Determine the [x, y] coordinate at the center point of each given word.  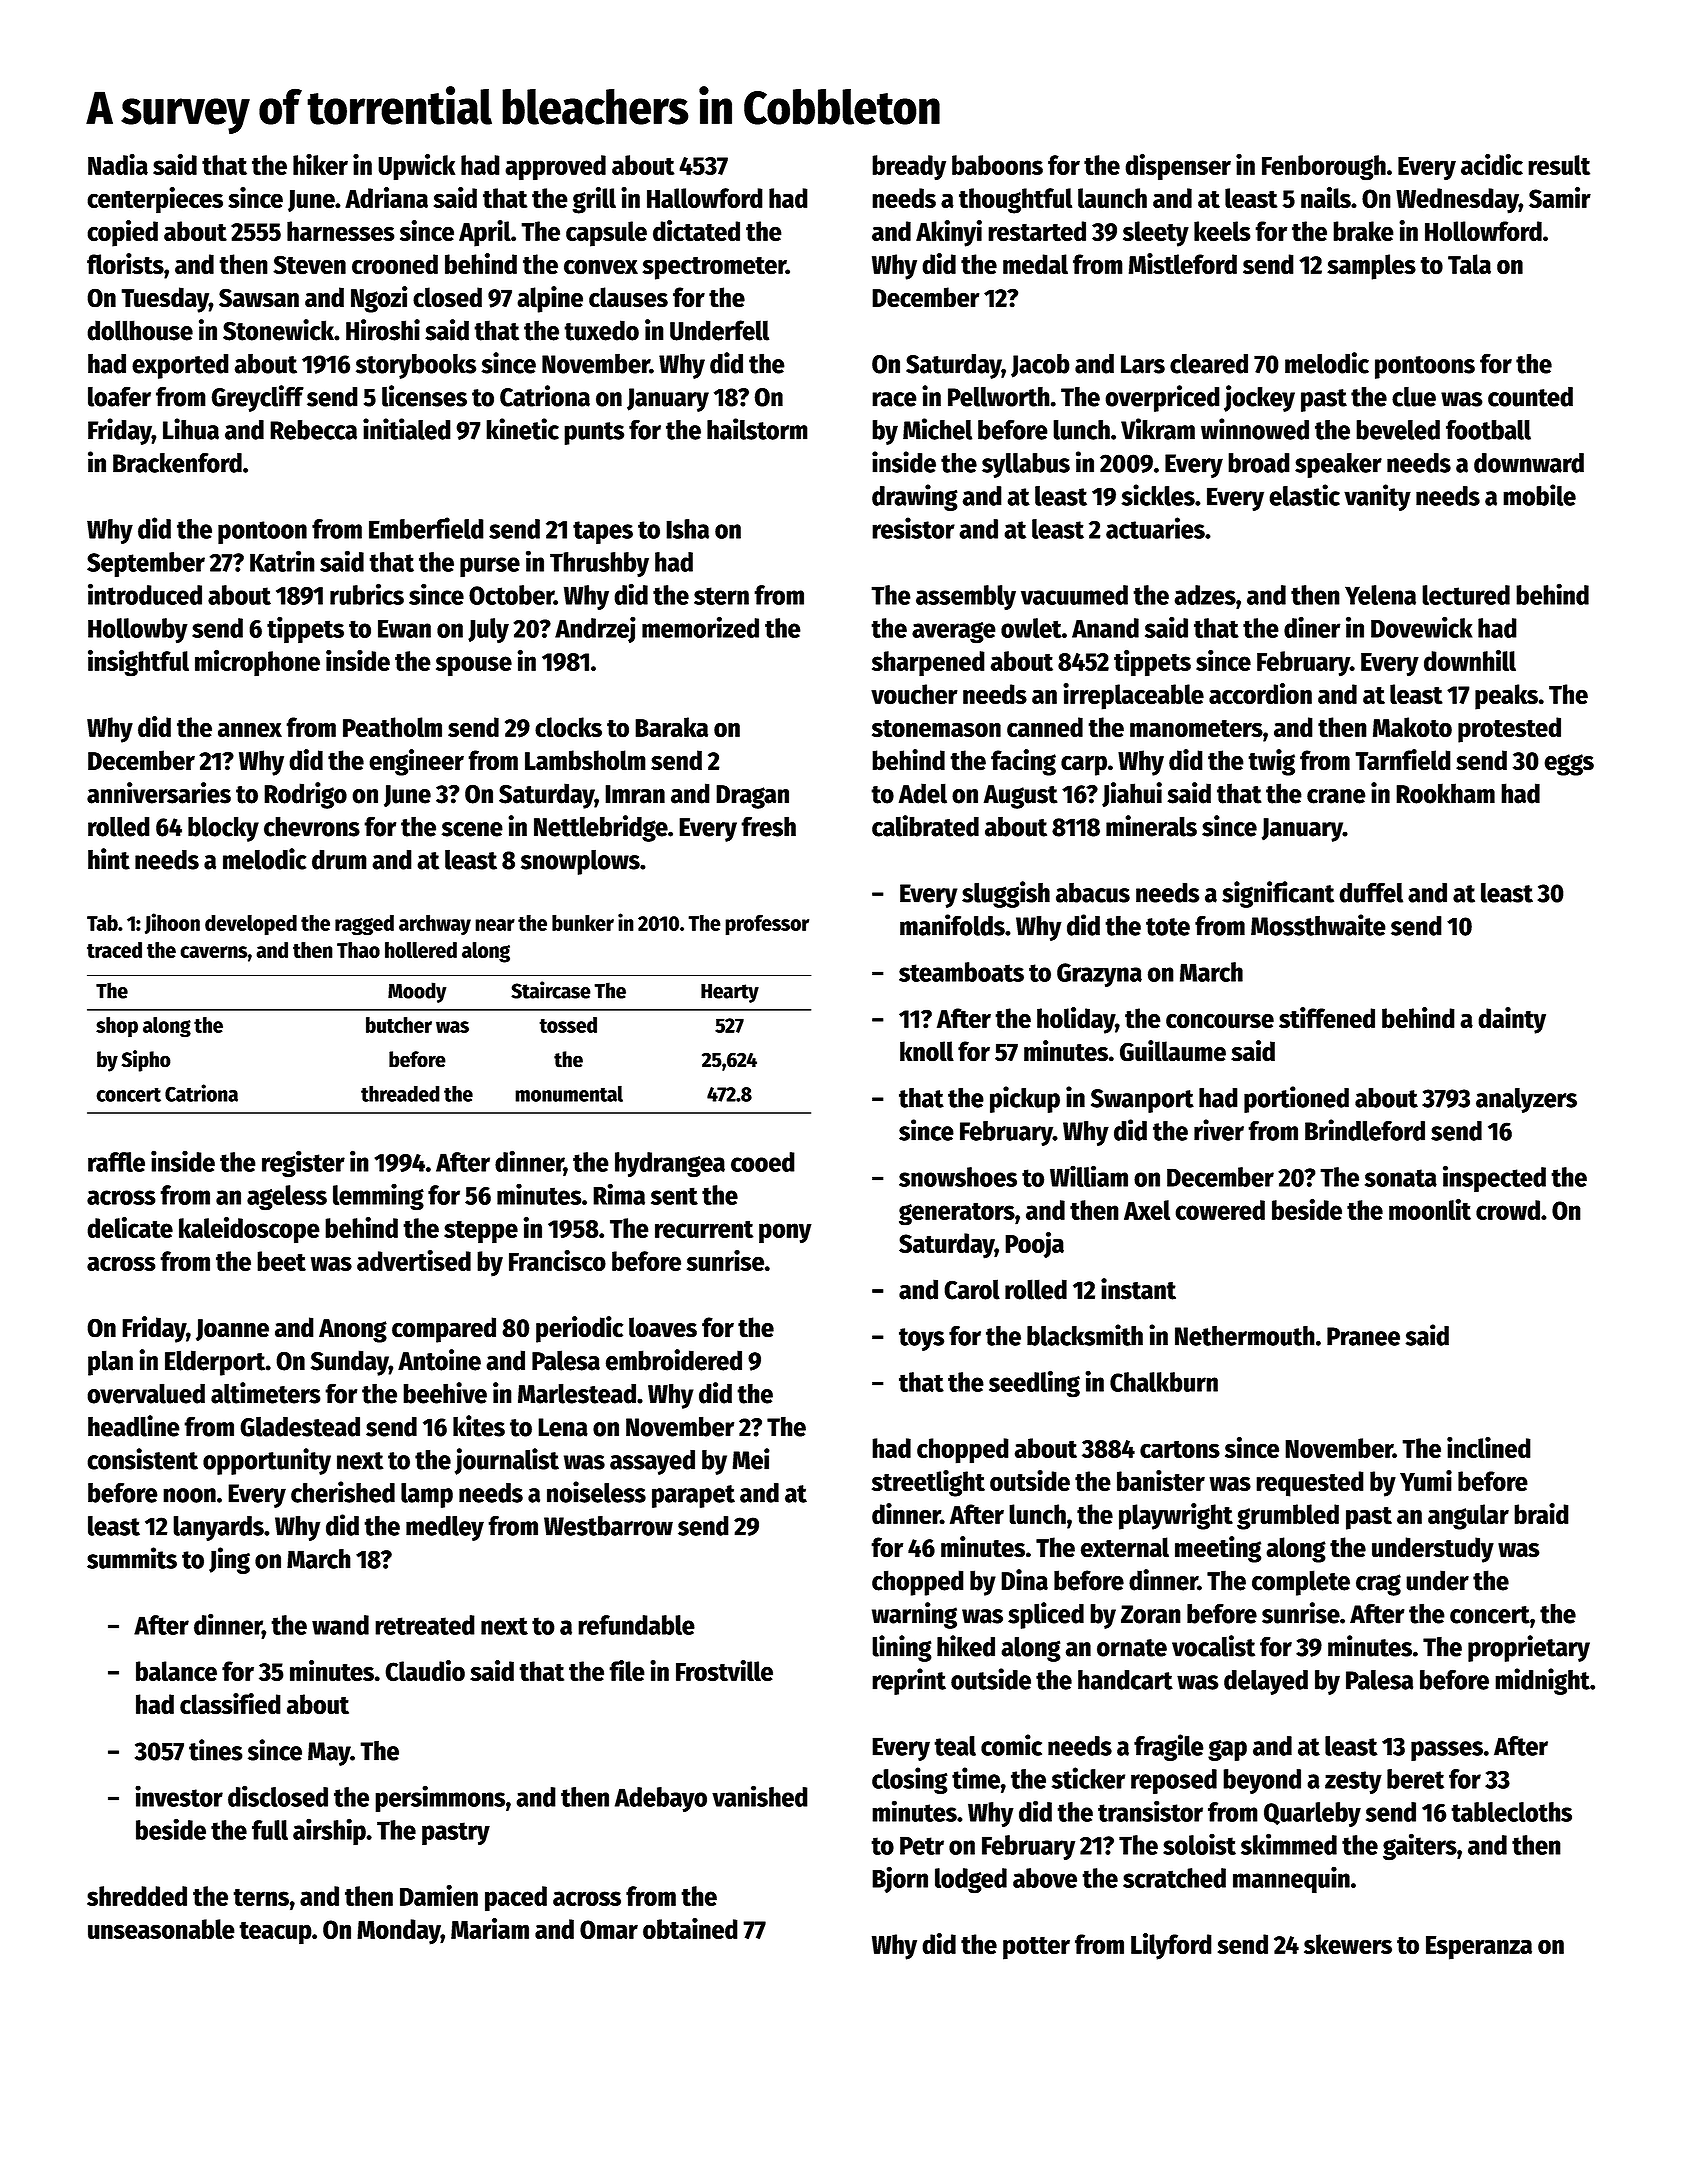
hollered [421, 950]
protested [1509, 730]
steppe [481, 1232]
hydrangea [670, 1165]
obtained [690, 1929]
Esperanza [1479, 1948]
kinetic [522, 429]
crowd [1508, 1210]
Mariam [490, 1928]
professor [767, 925]
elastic [1304, 495]
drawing [915, 497]
